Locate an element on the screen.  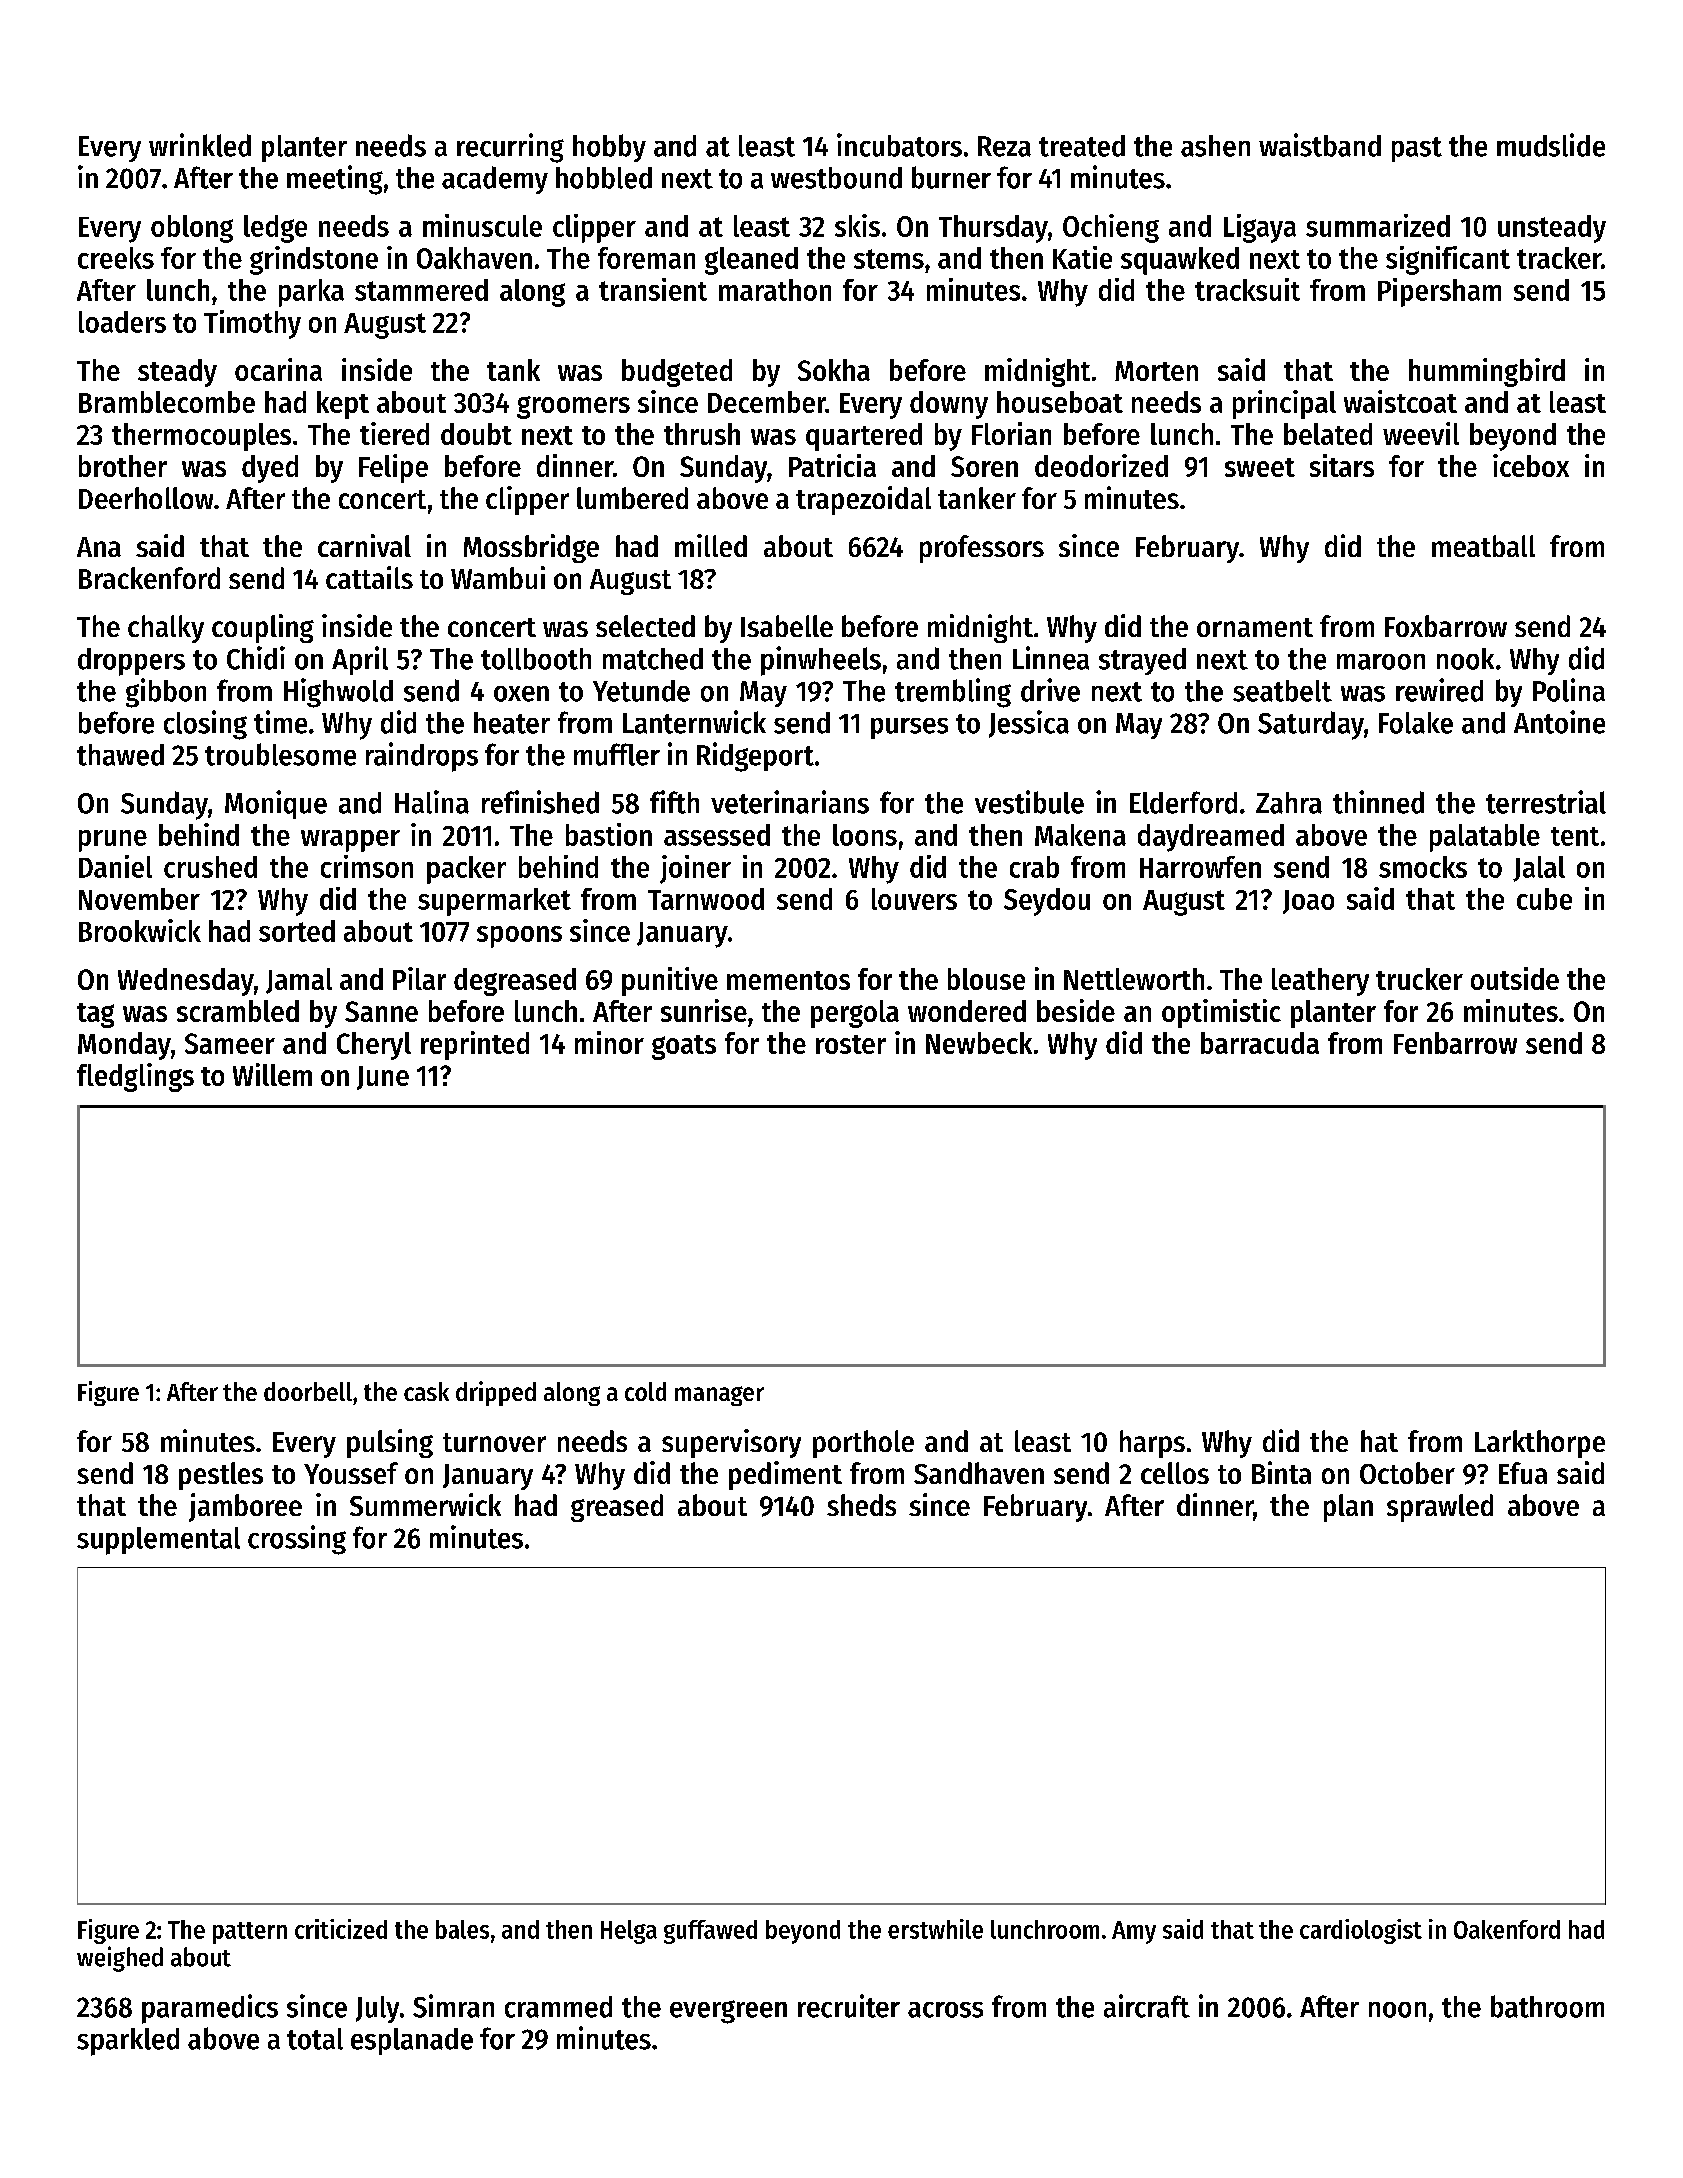
sheds is located at coordinates (861, 1505).
